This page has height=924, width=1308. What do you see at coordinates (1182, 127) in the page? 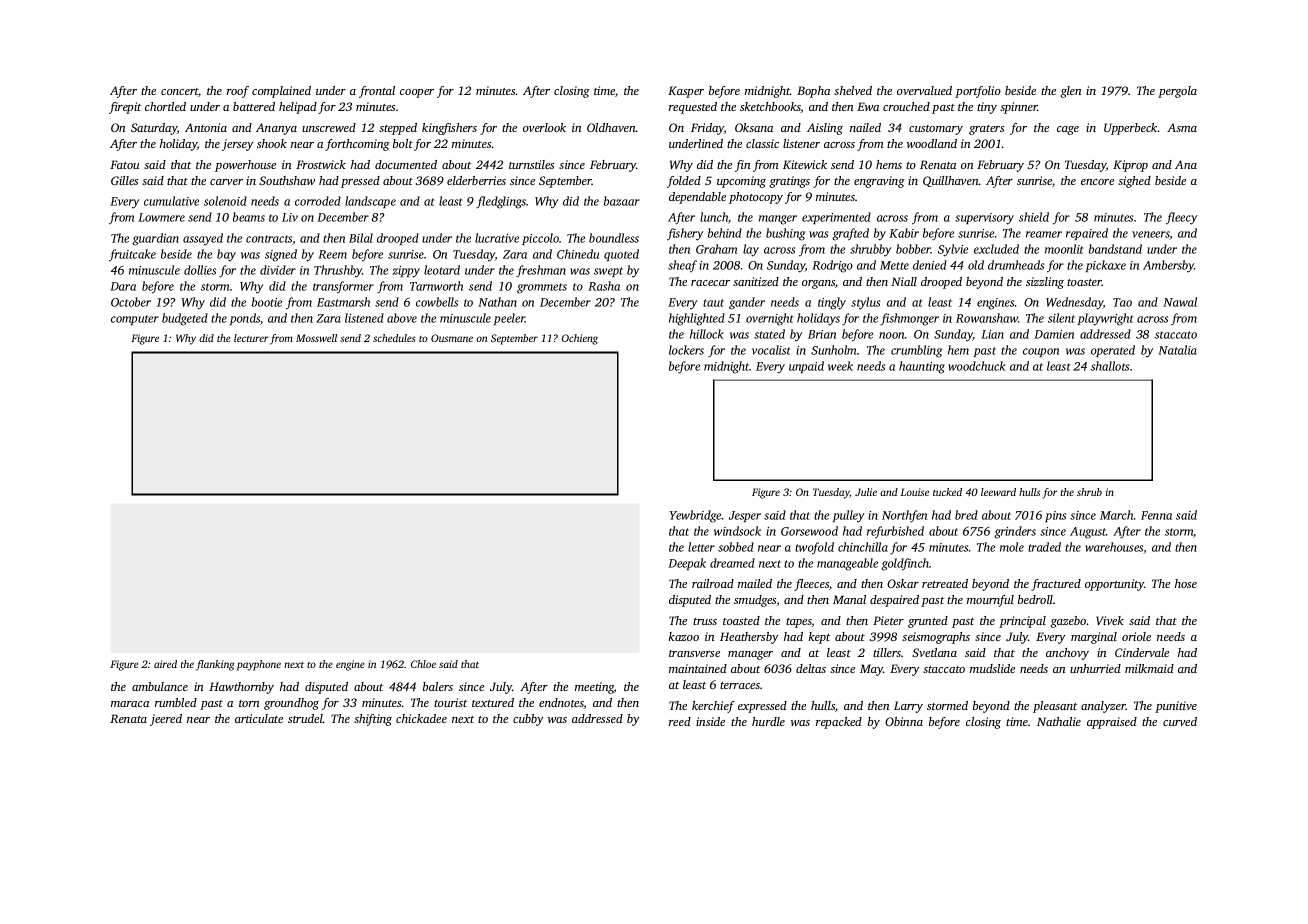
I see `Asma` at bounding box center [1182, 127].
